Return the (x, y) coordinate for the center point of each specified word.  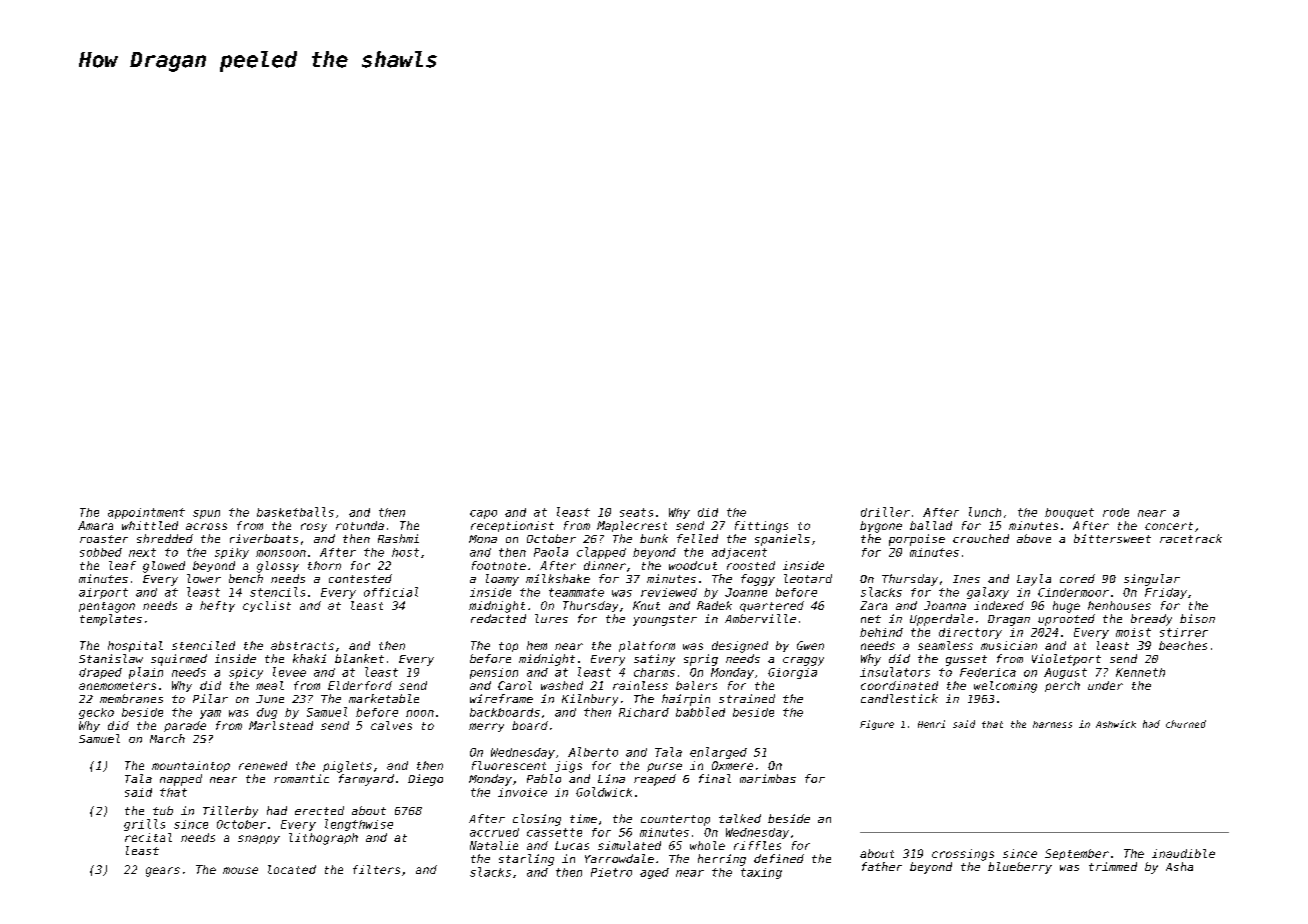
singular (1152, 580)
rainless (640, 685)
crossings (963, 855)
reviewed (669, 592)
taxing (761, 873)
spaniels (782, 540)
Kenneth (1140, 672)
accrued (494, 832)
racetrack (1191, 538)
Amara (95, 525)
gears (163, 872)
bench (246, 578)
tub (163, 810)
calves (391, 725)
